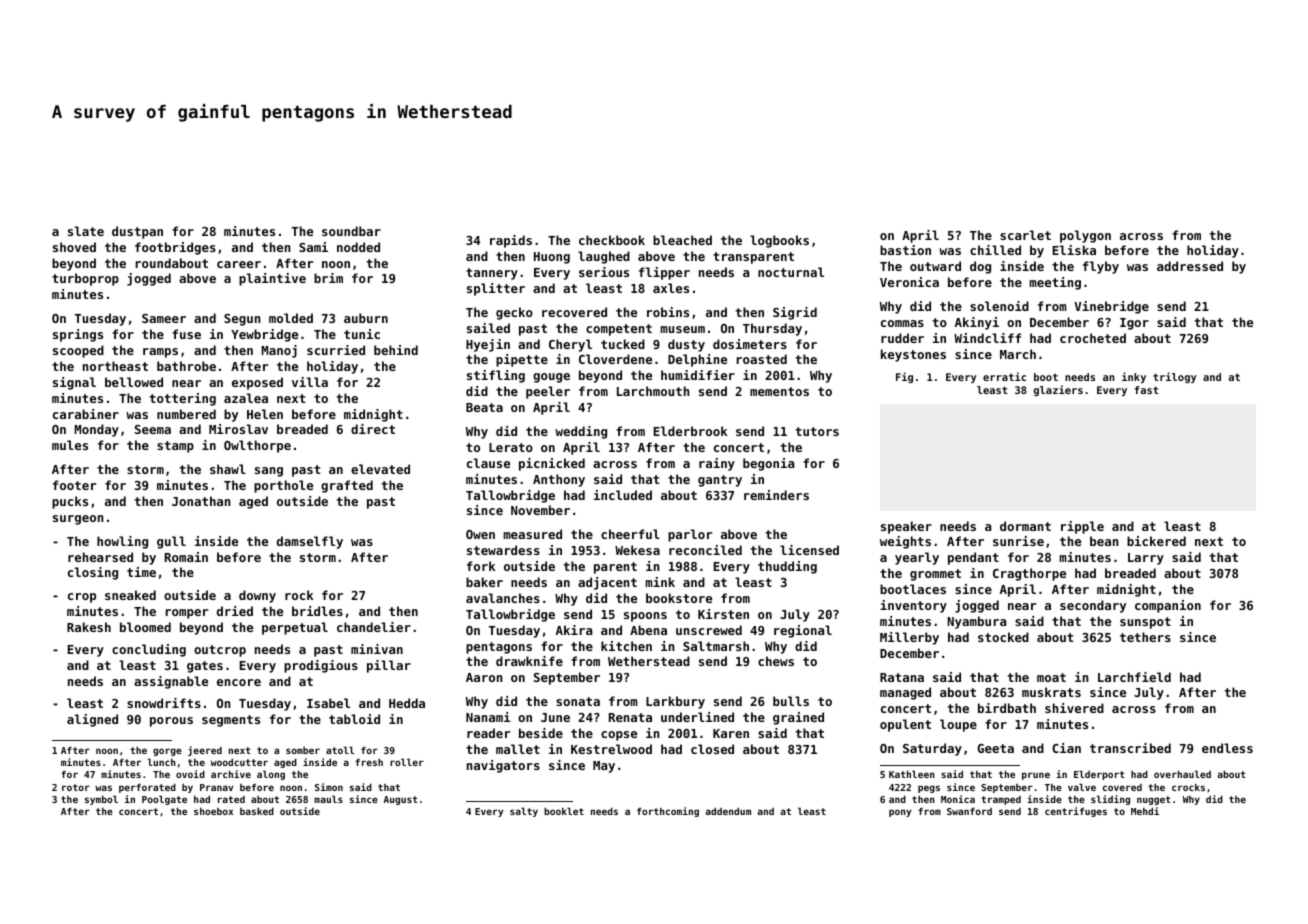 The image size is (1308, 924). I want to click on Igor, so click(1134, 324).
